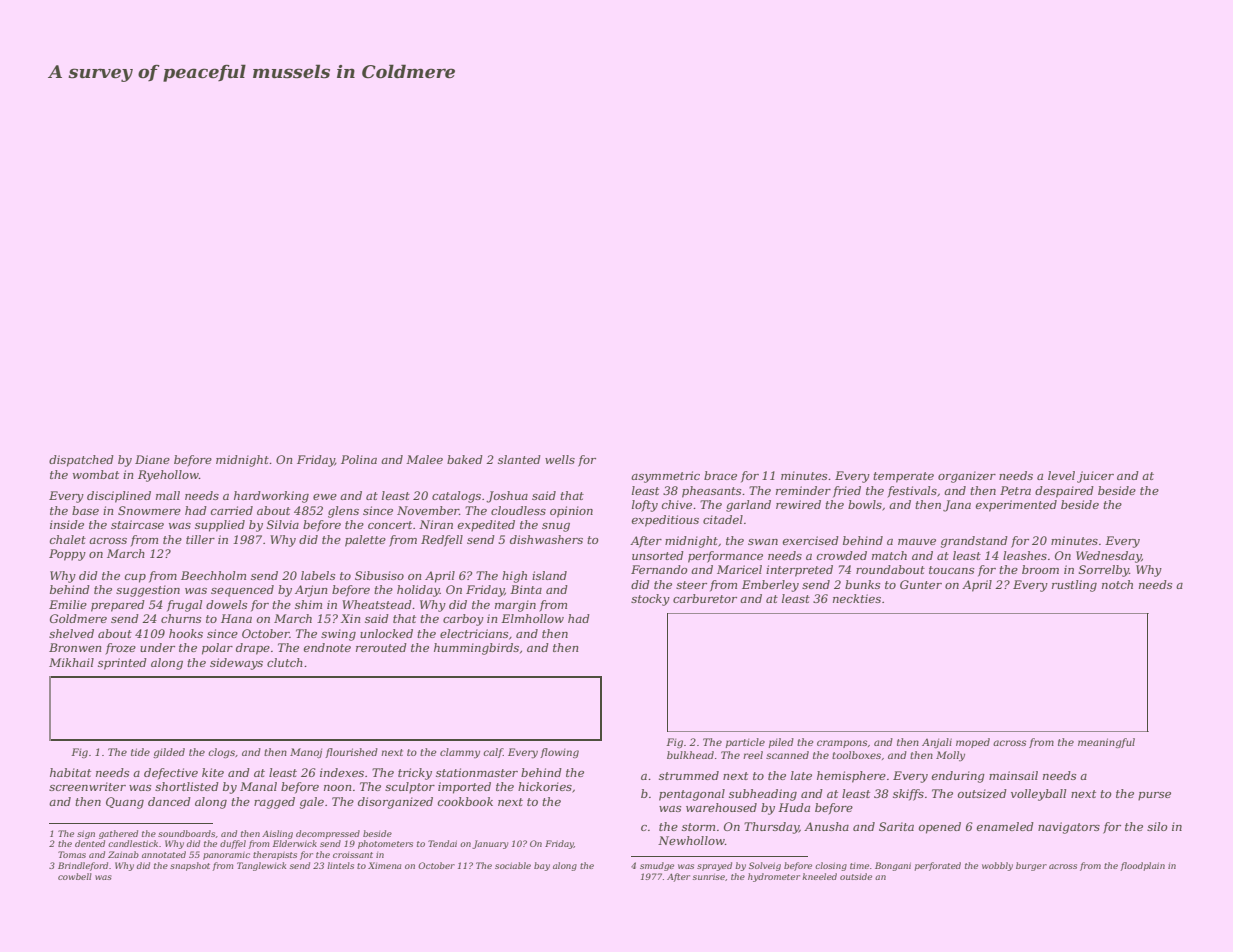  Describe the element at coordinates (974, 542) in the image. I see `grandstand` at that location.
